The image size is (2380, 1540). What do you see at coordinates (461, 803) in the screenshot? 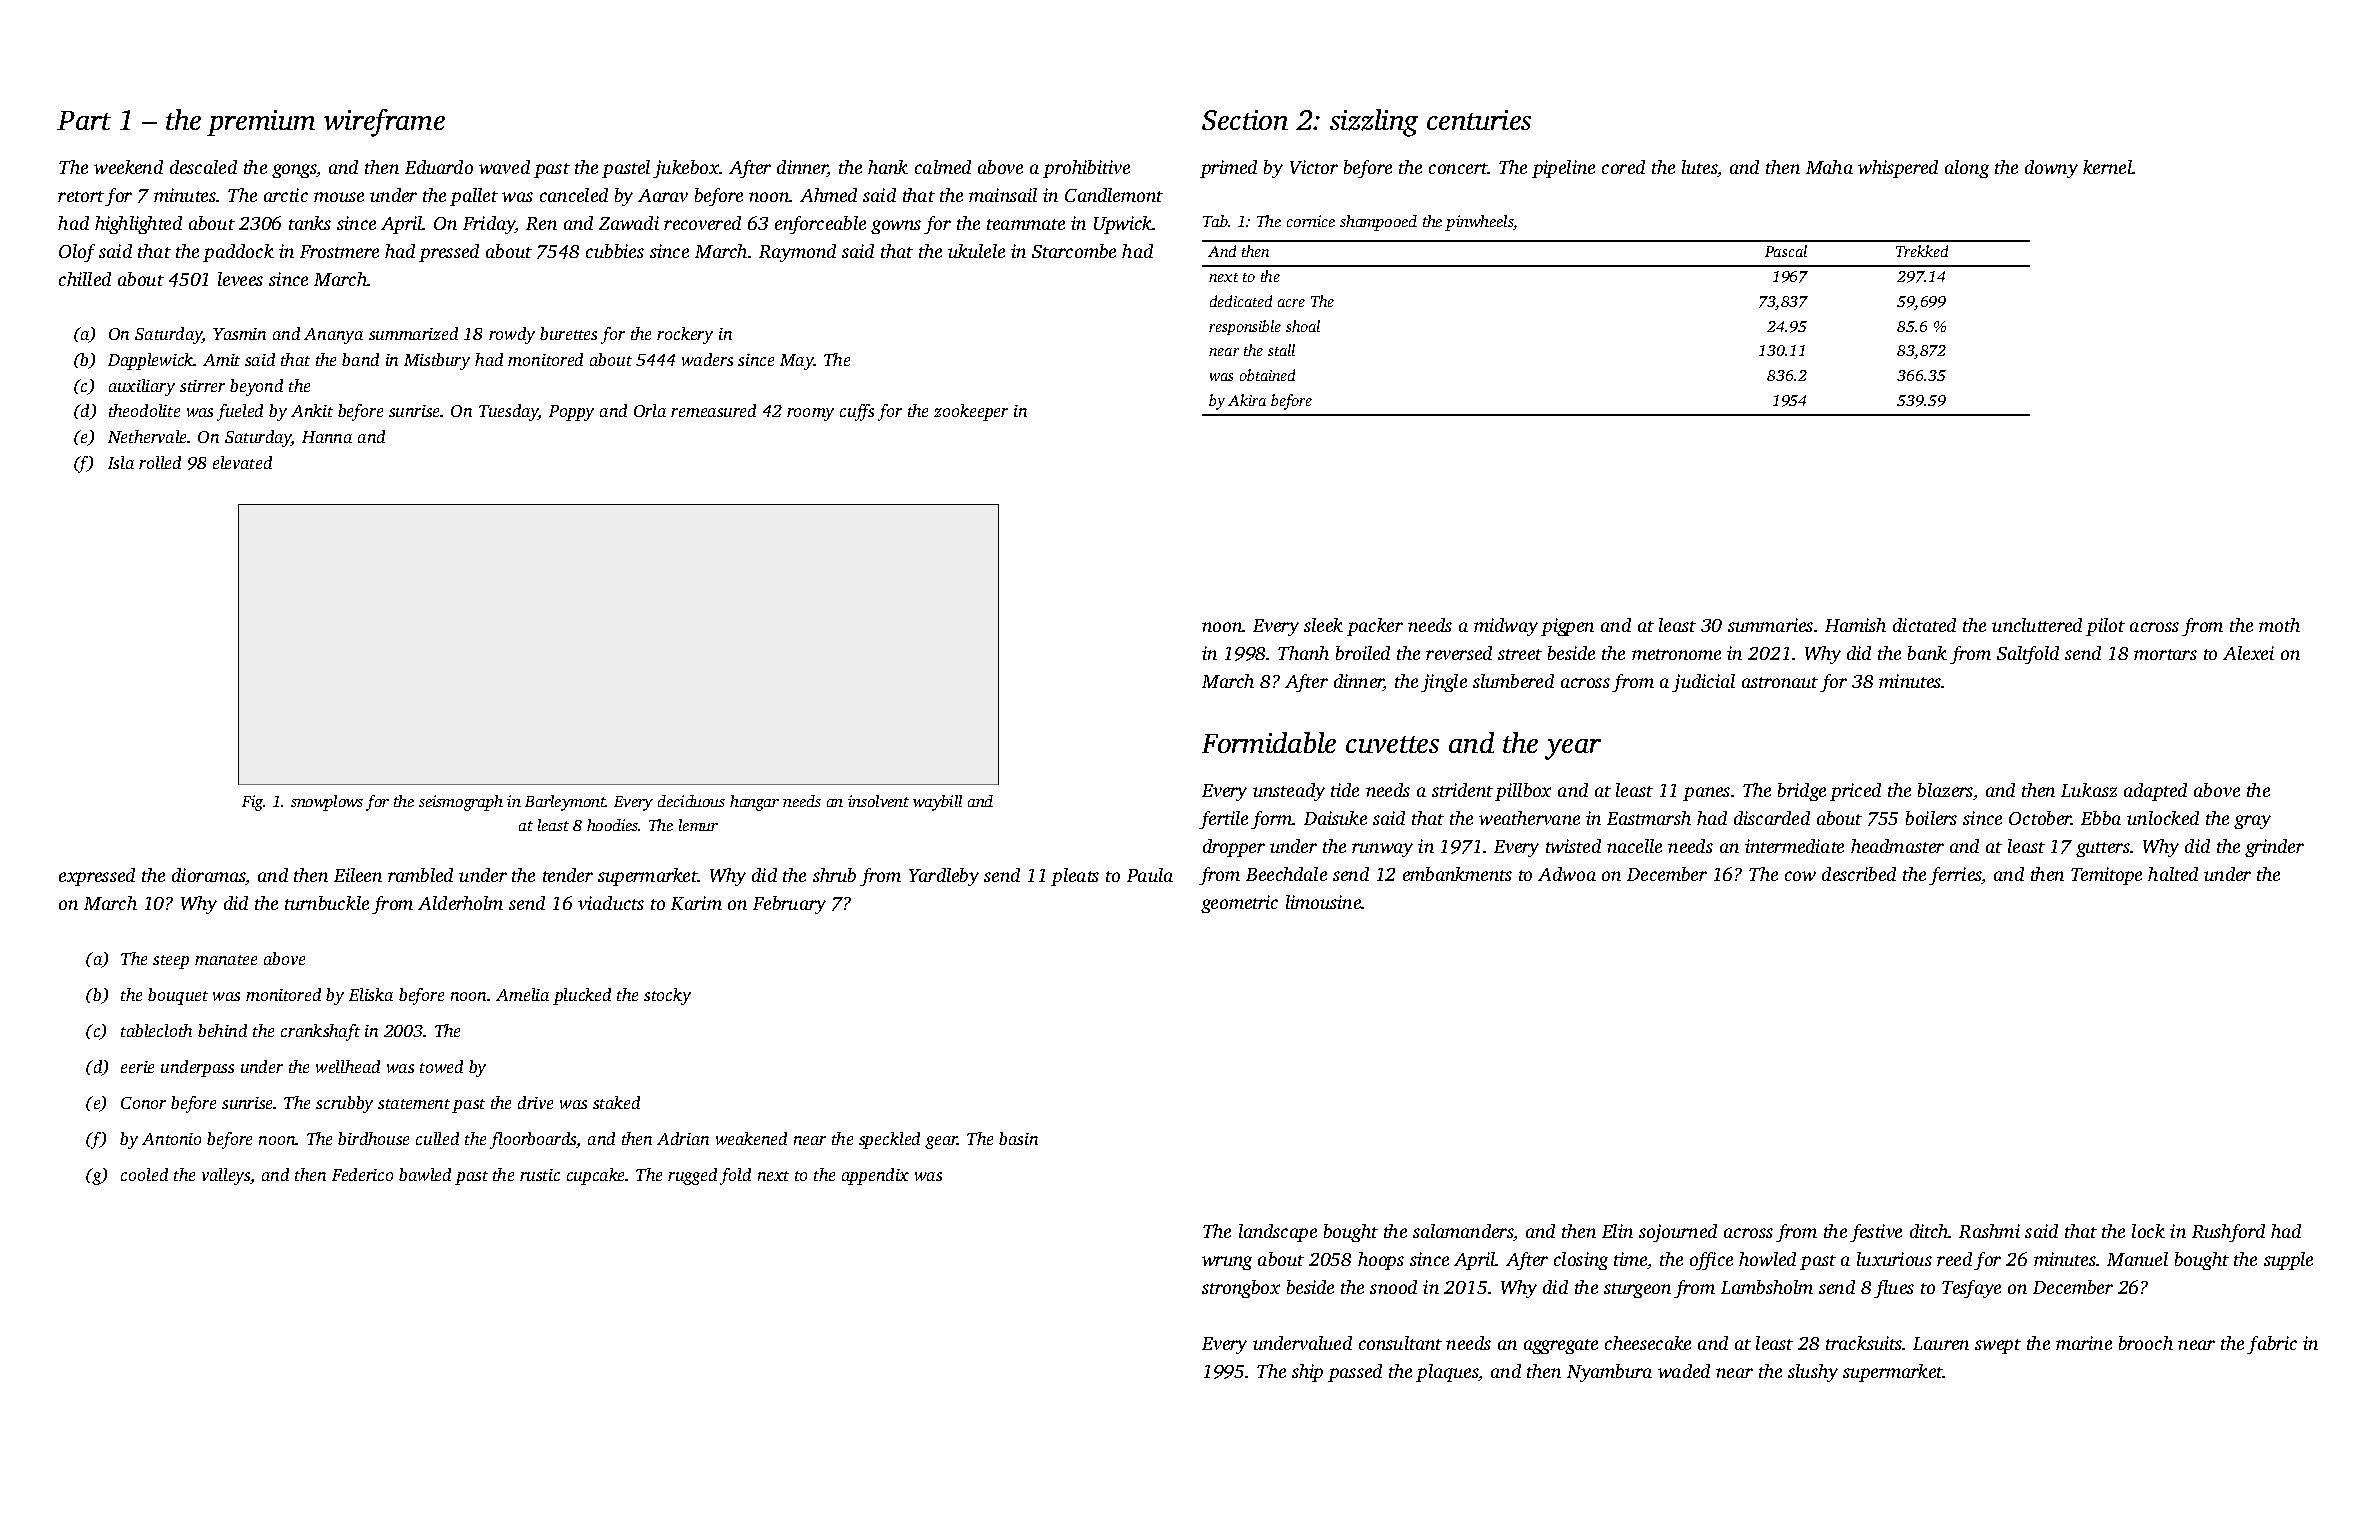
I see `seismograph` at bounding box center [461, 803].
